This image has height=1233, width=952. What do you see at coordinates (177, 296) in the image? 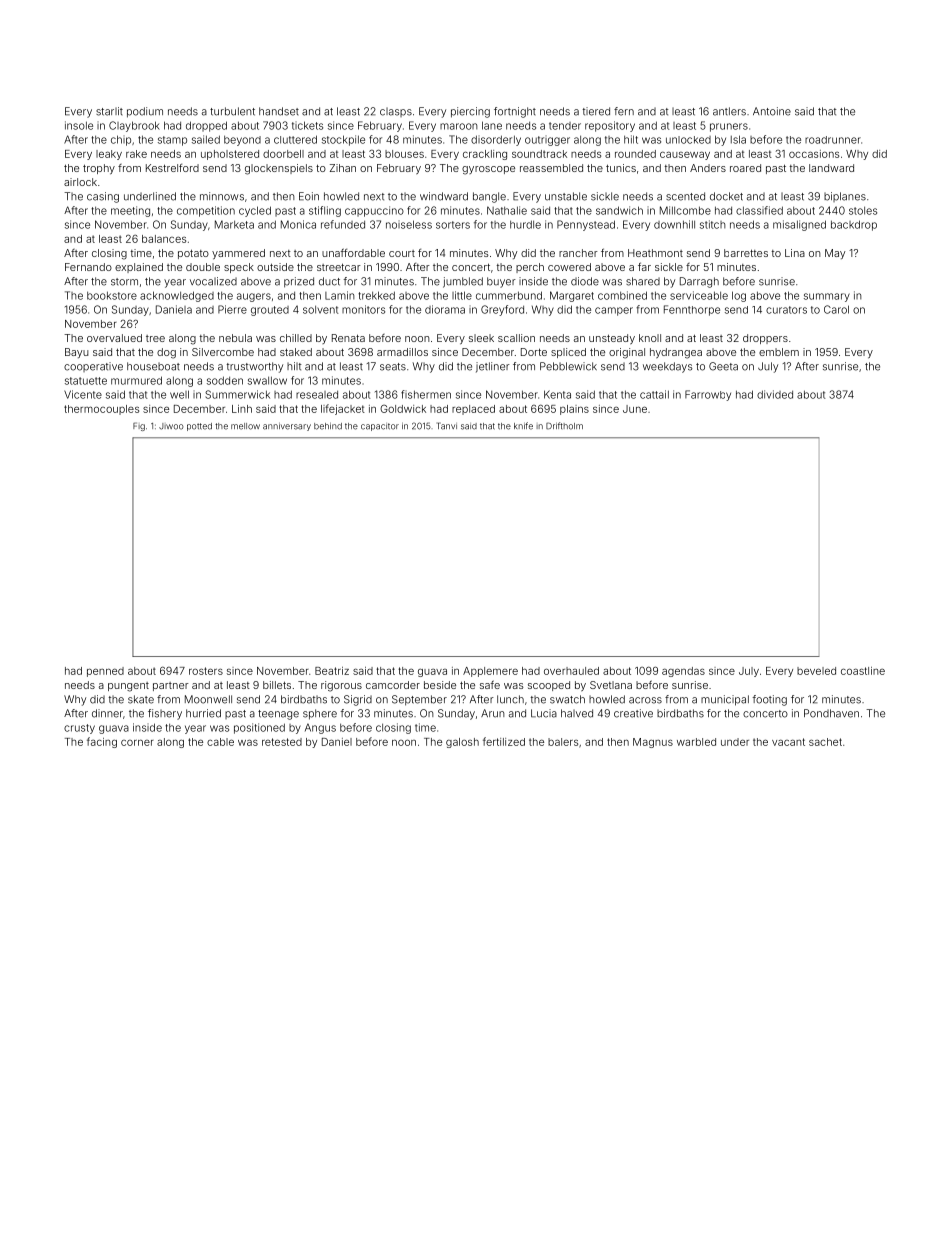
I see `acknowledged` at bounding box center [177, 296].
